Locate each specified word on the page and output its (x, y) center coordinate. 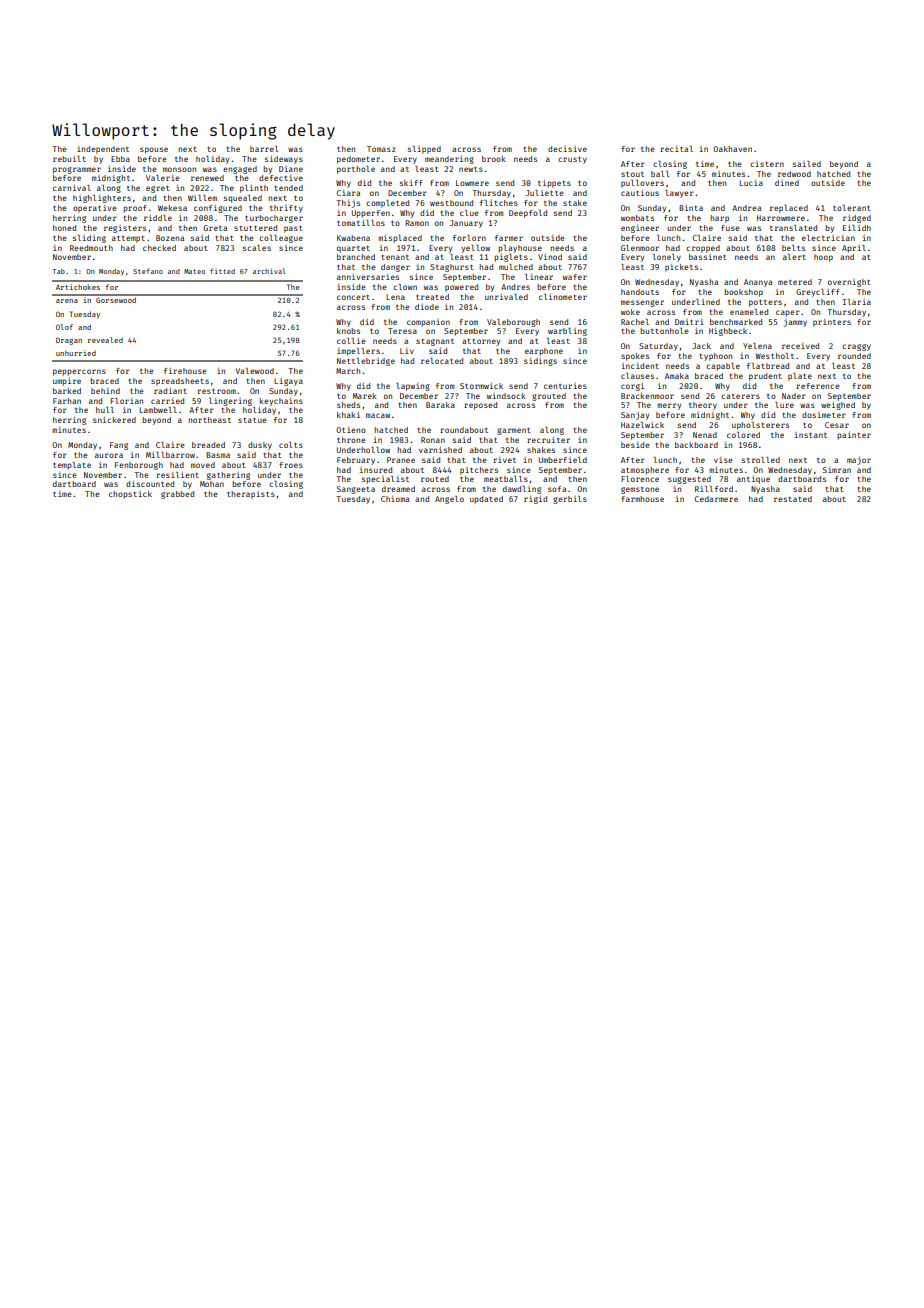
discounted (150, 484)
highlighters (102, 199)
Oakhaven (732, 149)
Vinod (550, 257)
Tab (59, 271)
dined (787, 183)
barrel (264, 149)
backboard (696, 445)
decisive (567, 149)
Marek (365, 396)
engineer (640, 229)
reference (818, 386)
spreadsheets (180, 382)
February (356, 461)
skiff (411, 183)
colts (291, 445)
